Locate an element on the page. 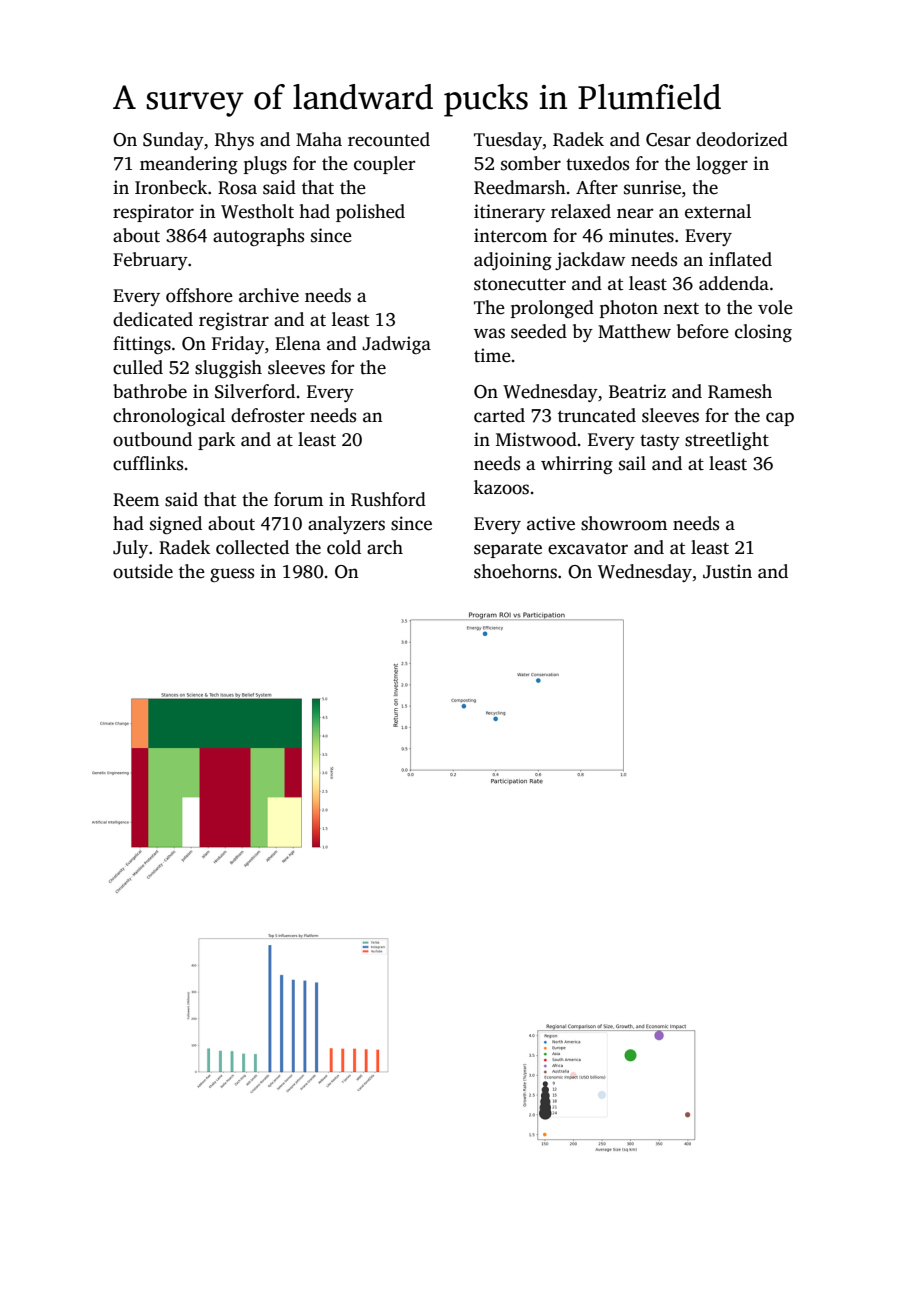 This image has height=1316, width=908. forum is located at coordinates (298, 499).
